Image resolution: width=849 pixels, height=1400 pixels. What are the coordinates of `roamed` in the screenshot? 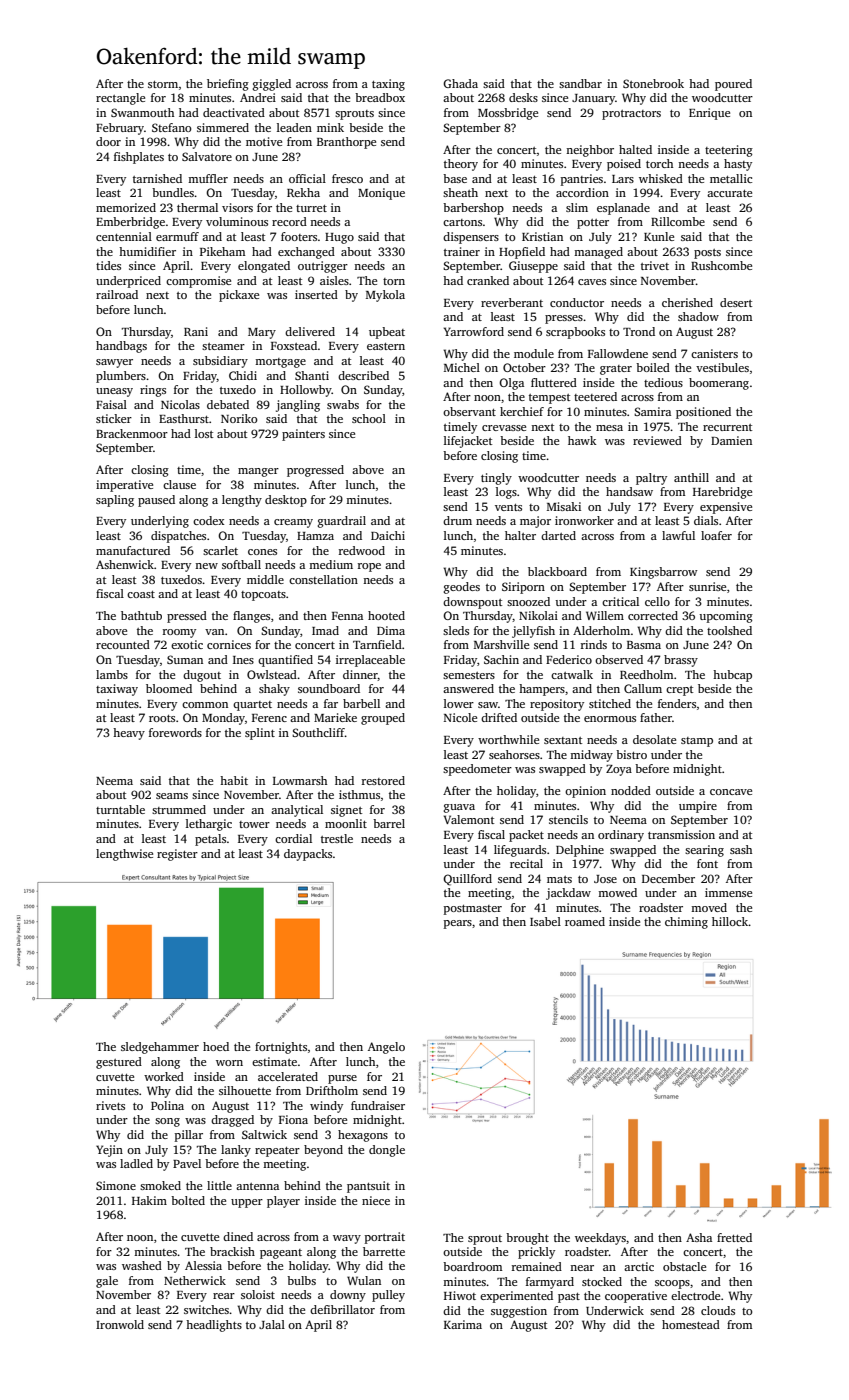 It's located at (585, 921).
